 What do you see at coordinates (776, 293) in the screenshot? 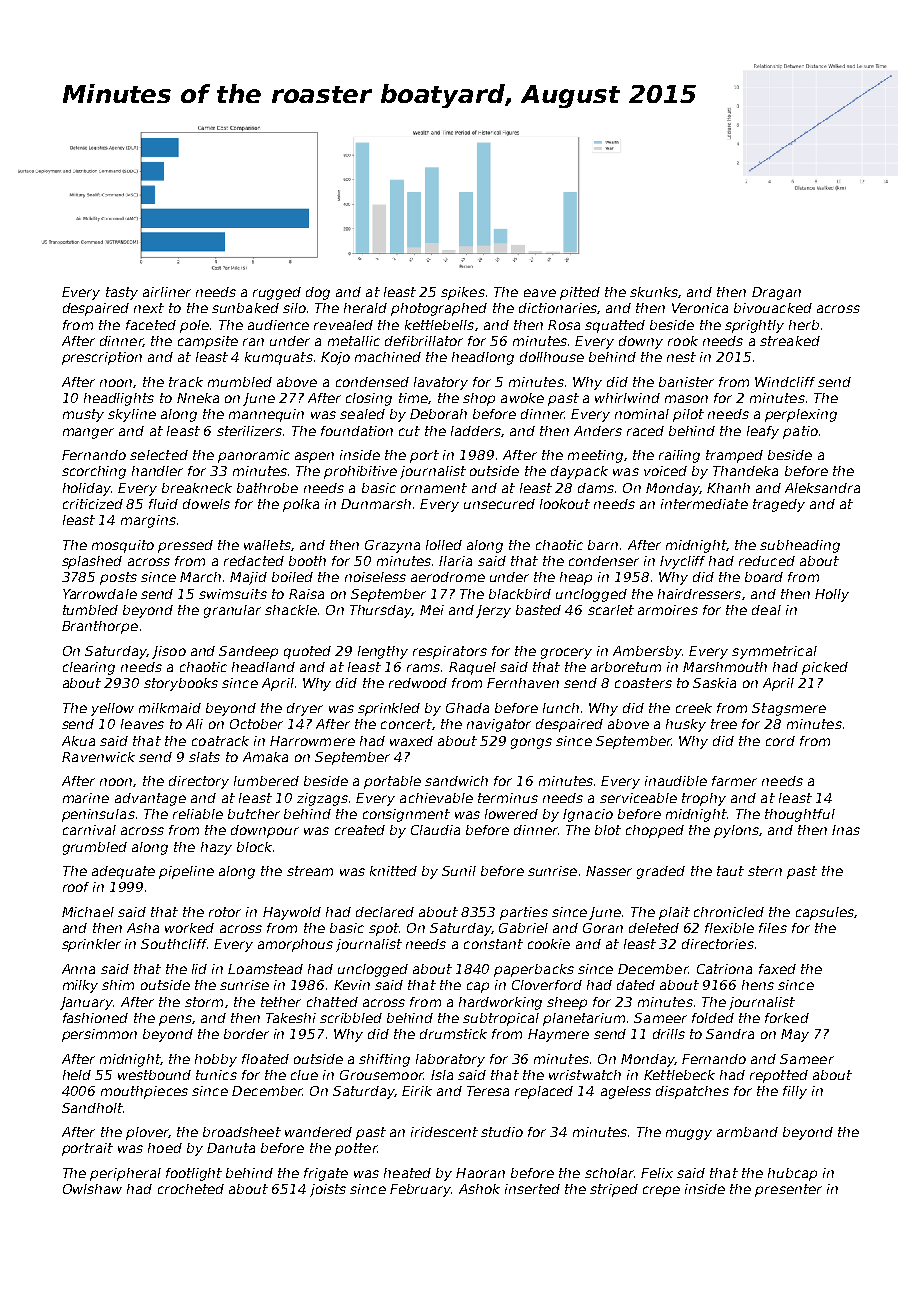
I see `Dragan` at bounding box center [776, 293].
